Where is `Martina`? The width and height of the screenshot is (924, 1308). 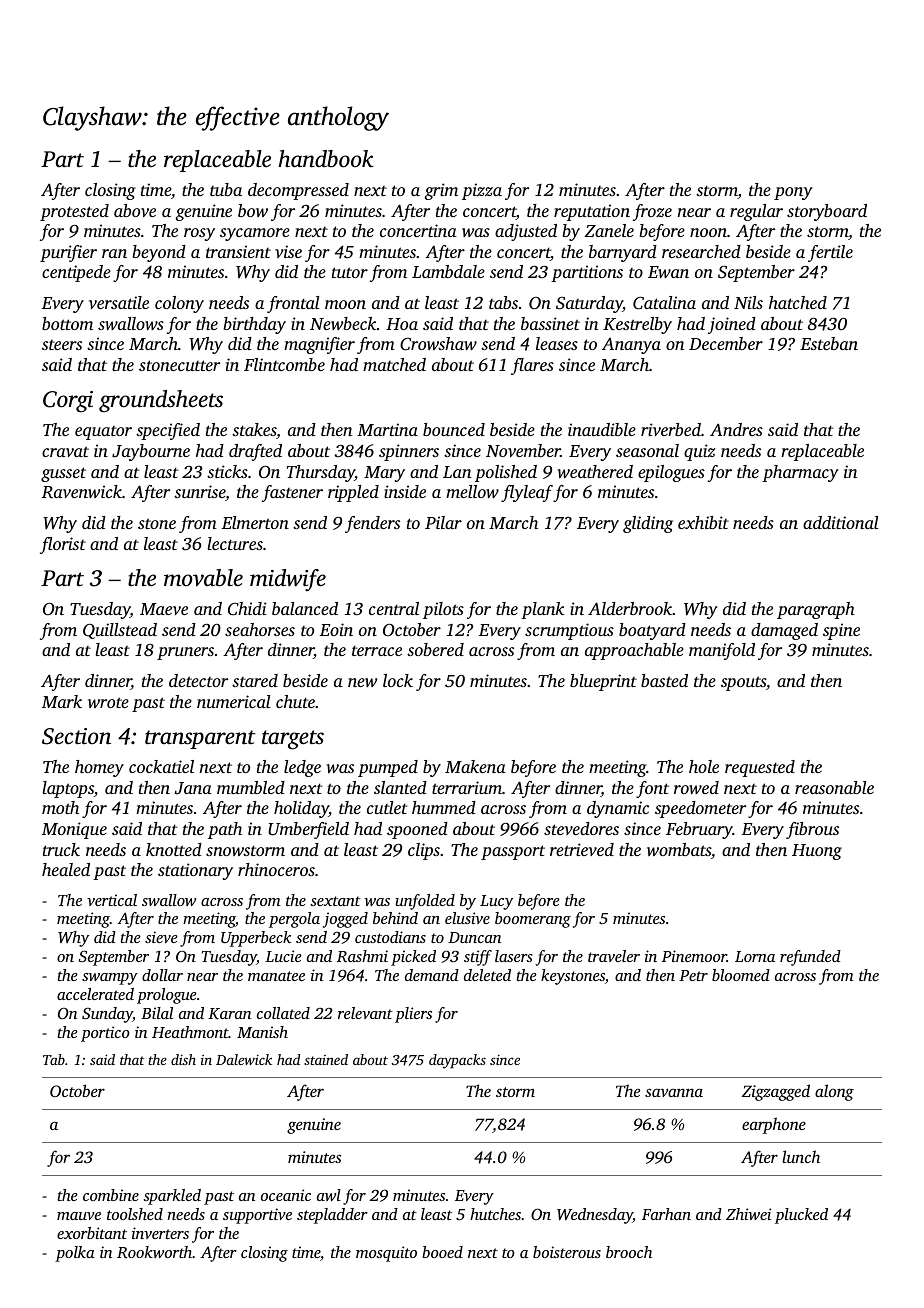
Martina is located at coordinates (387, 429).
